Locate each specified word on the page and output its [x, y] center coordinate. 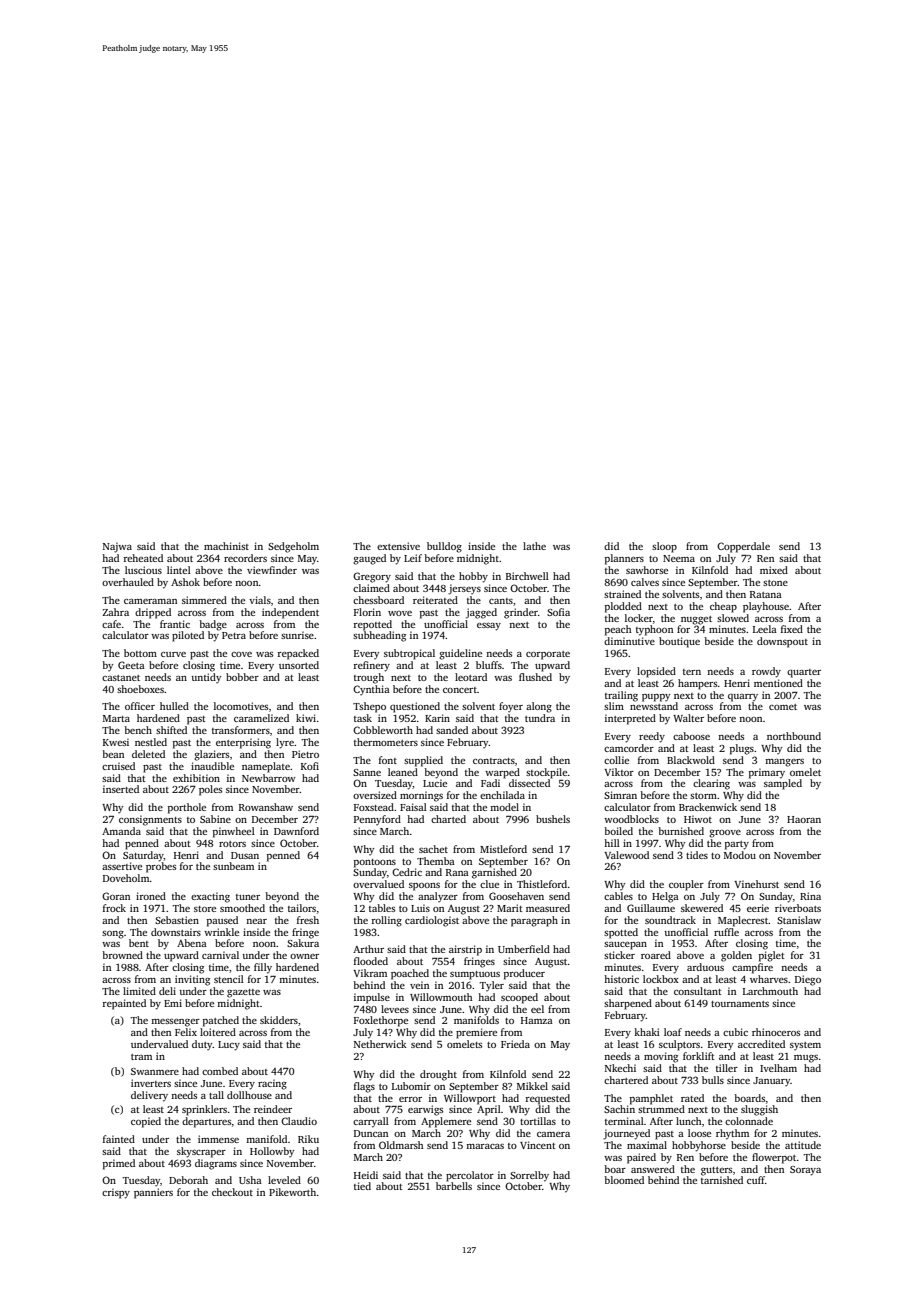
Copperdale [743, 547]
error [410, 1099]
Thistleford [542, 884]
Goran [116, 896]
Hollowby [272, 1152]
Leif [413, 558]
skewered [702, 908]
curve [173, 654]
